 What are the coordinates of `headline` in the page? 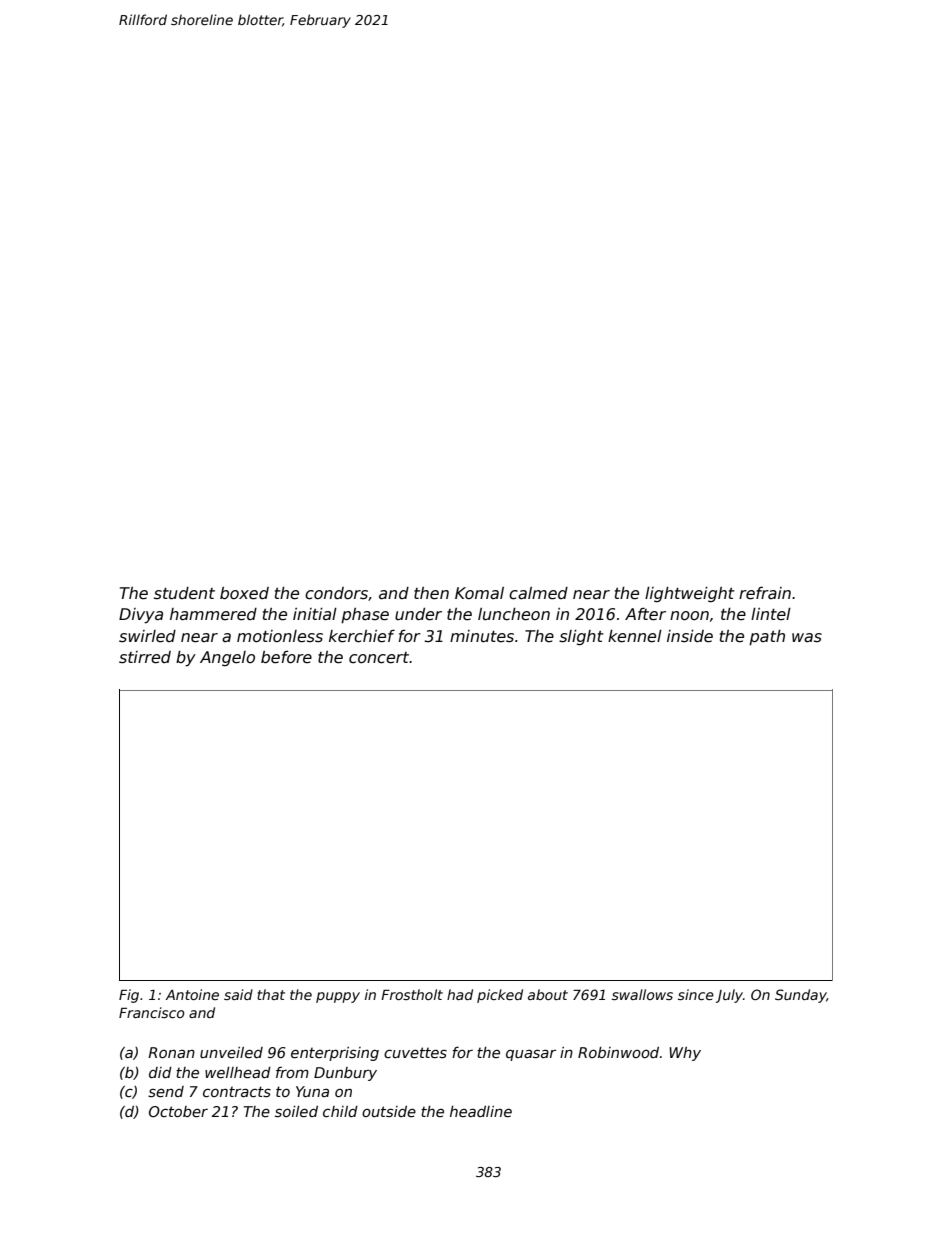 It's located at (481, 1111).
